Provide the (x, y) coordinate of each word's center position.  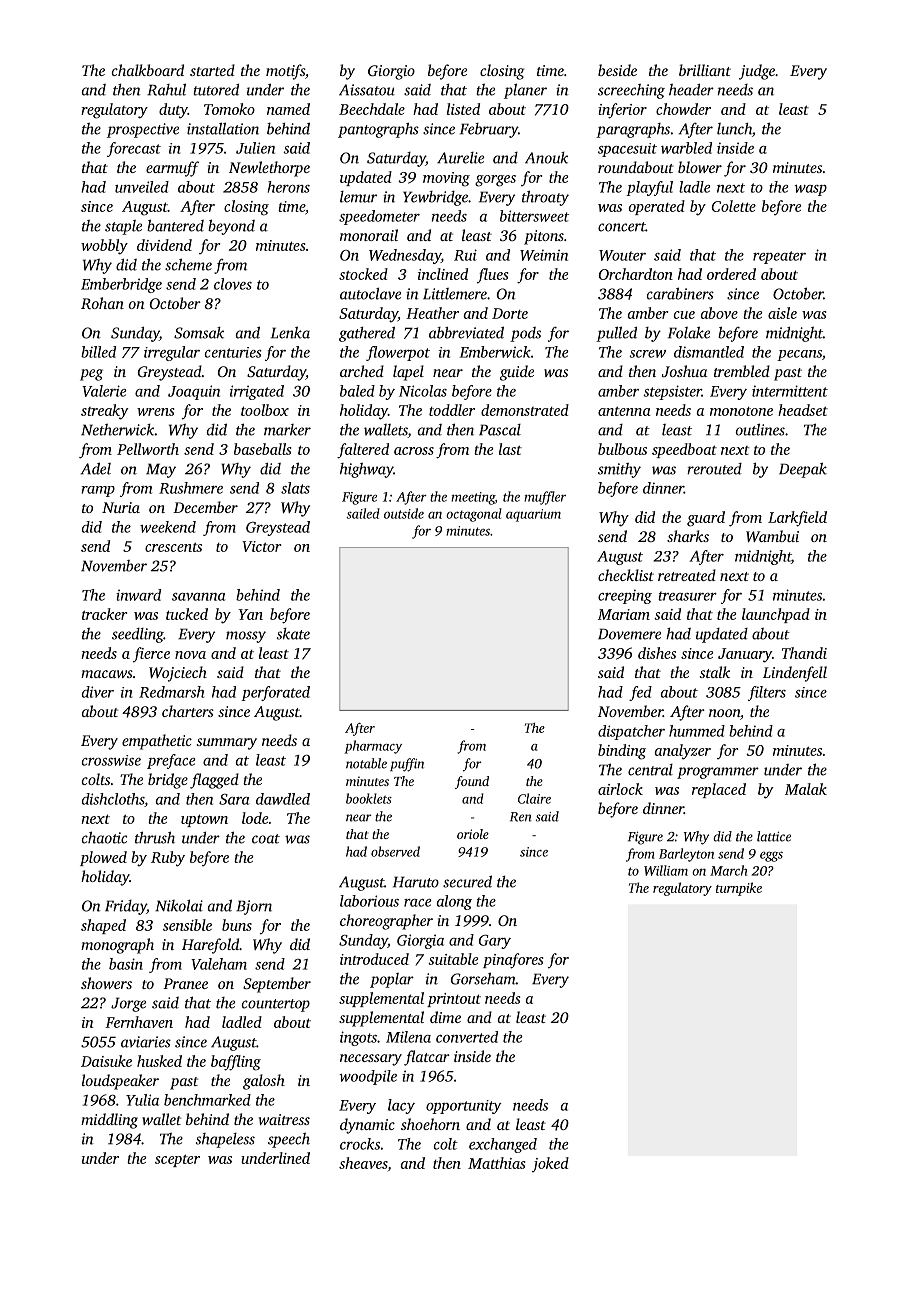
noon (724, 713)
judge (757, 72)
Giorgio (391, 72)
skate (293, 634)
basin (126, 964)
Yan (250, 614)
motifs (285, 72)
